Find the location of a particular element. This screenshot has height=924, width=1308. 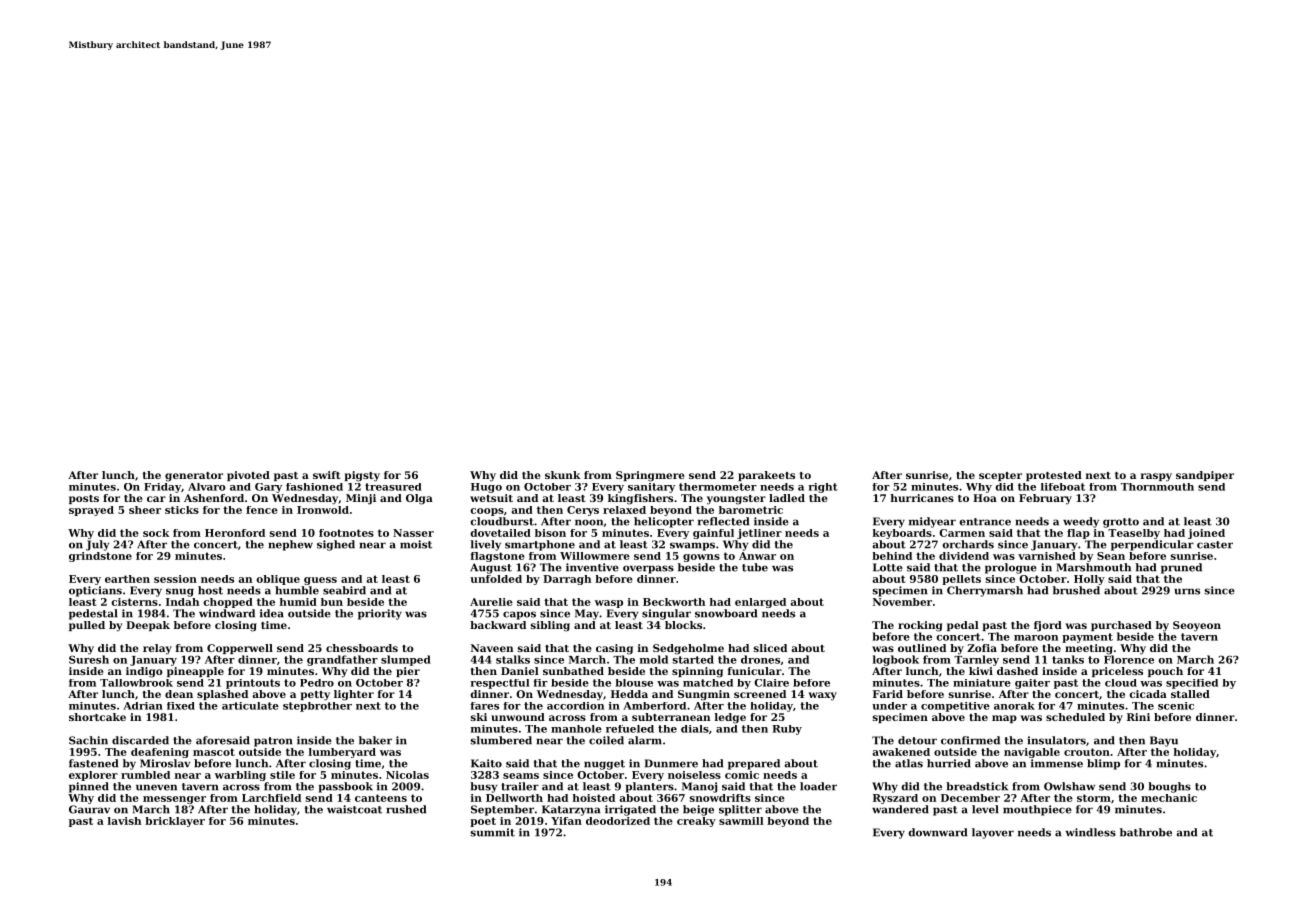

pivoted is located at coordinates (248, 476).
